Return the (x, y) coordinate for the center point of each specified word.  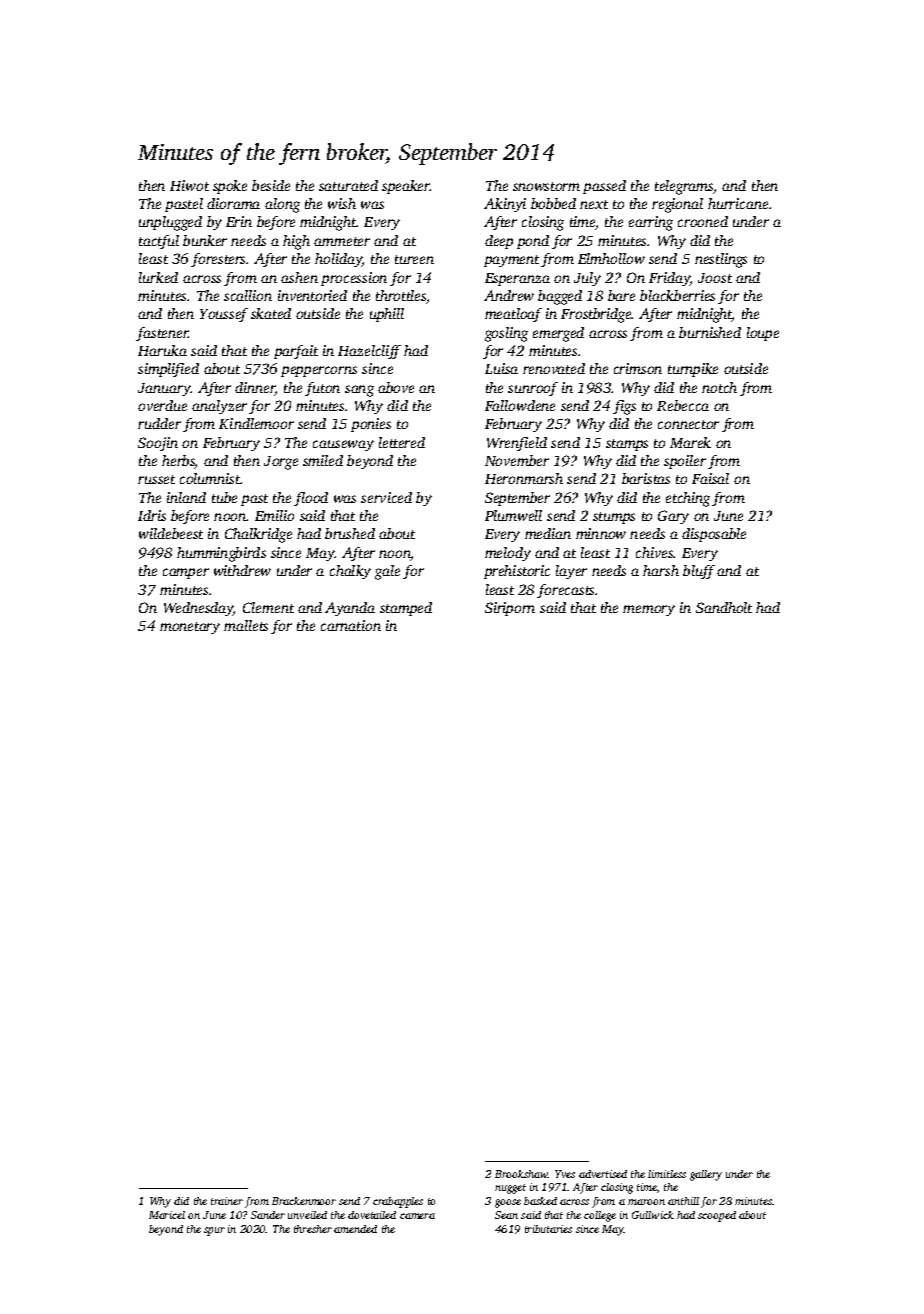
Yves (565, 1174)
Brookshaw (521, 1174)
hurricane (738, 203)
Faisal (710, 478)
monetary (190, 628)
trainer (227, 1201)
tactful (159, 242)
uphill (387, 315)
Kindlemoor (256, 423)
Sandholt (724, 607)
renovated (554, 368)
